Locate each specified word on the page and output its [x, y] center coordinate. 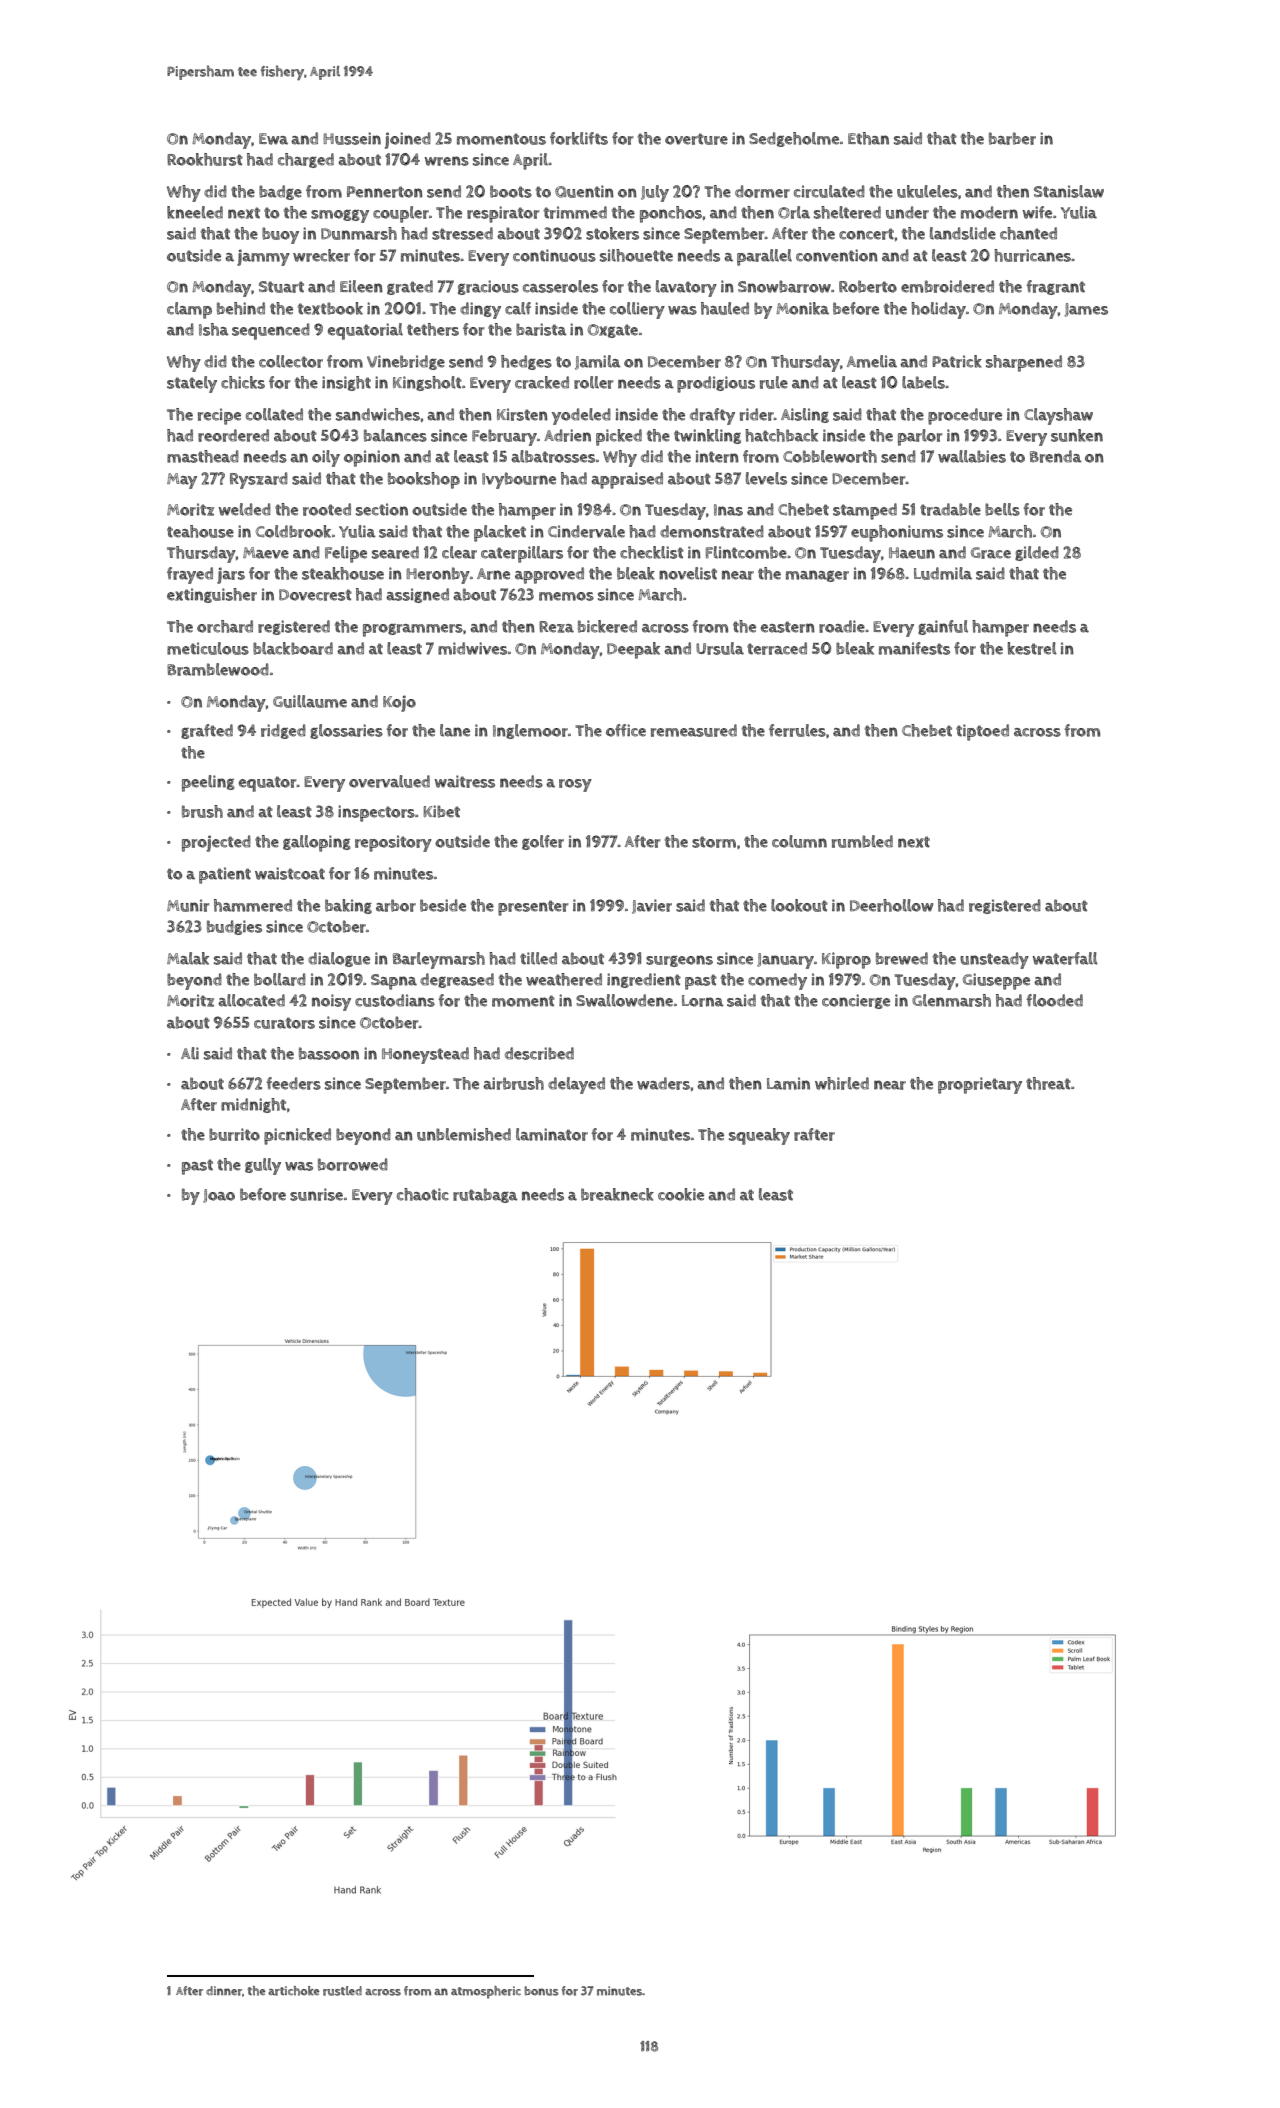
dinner [224, 1991]
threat [1048, 1083]
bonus [541, 1991]
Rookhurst [205, 159]
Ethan [868, 138]
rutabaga [485, 1195]
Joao [219, 1196]
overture [696, 139]
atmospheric [486, 1992]
